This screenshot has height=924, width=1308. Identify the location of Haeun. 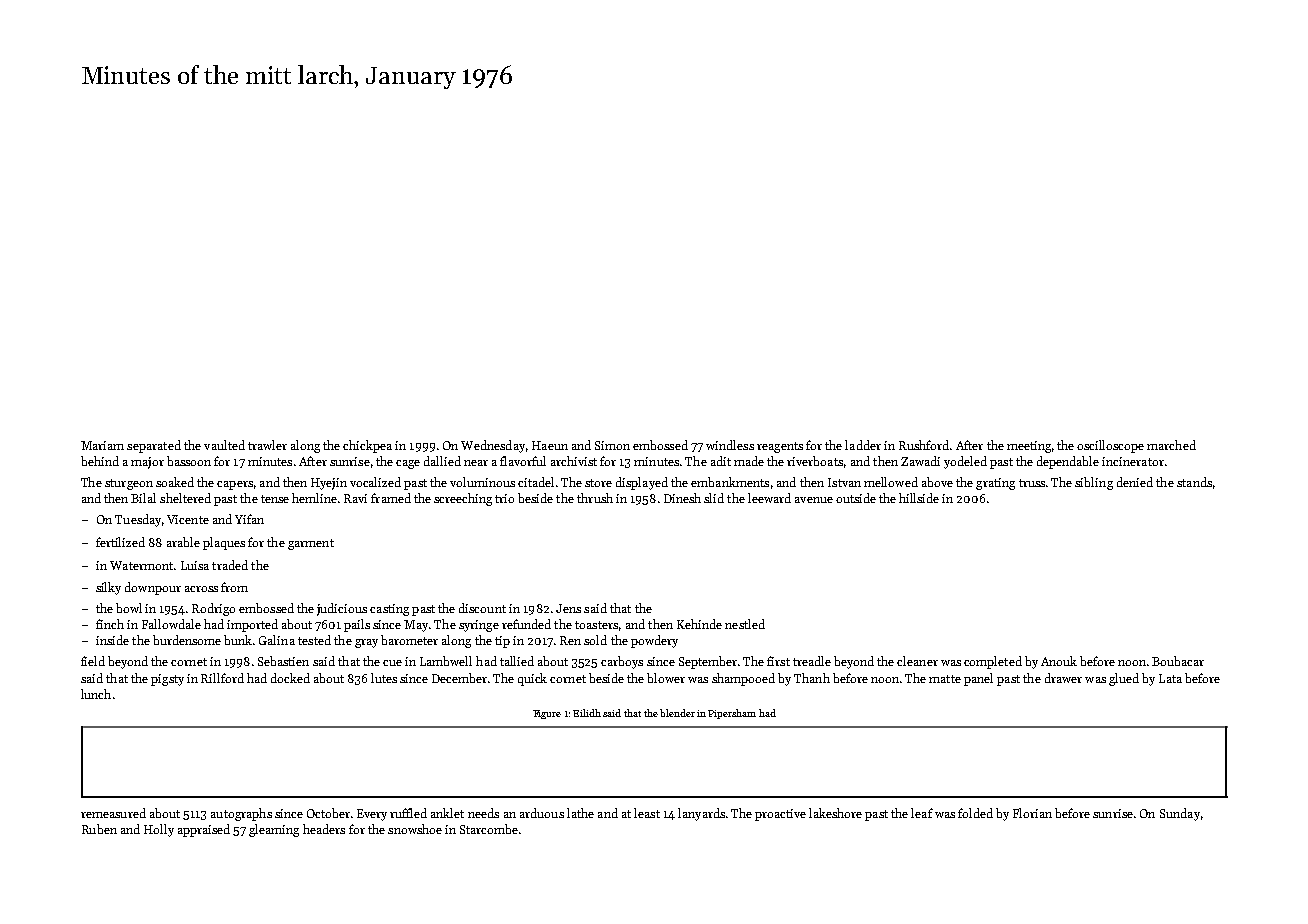
(550, 445).
